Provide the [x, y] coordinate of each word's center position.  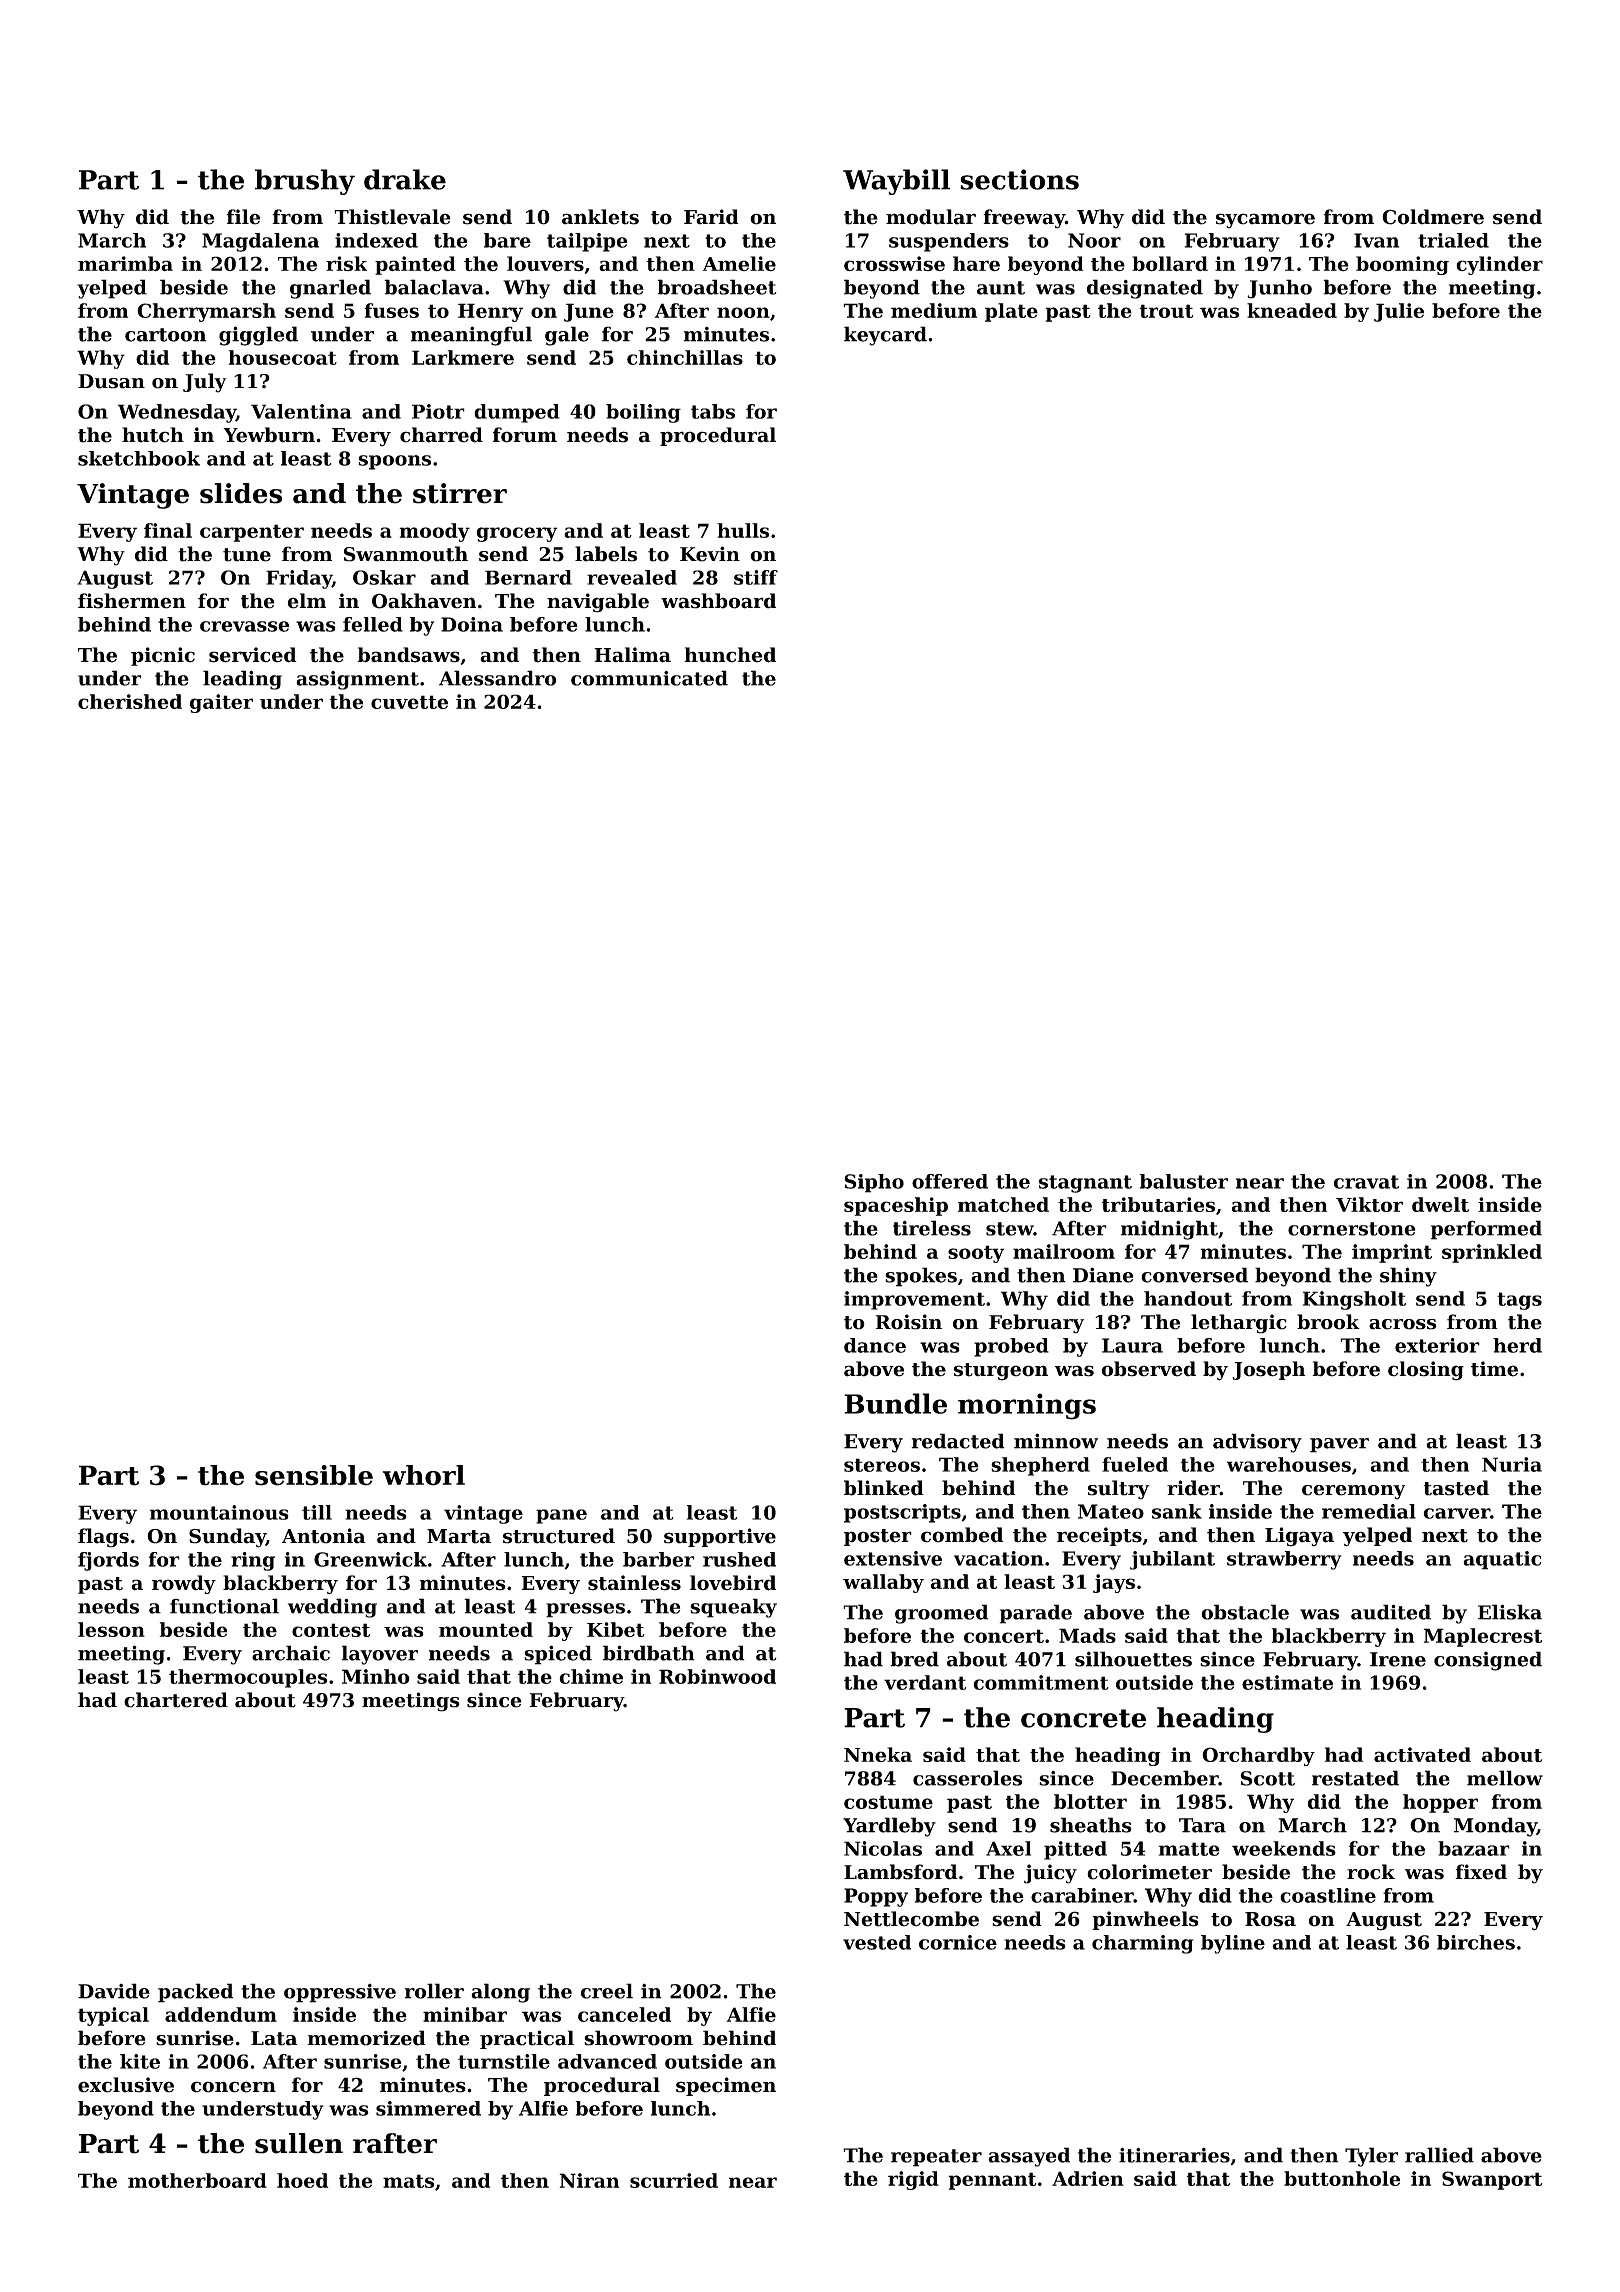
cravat [1366, 1182]
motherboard [197, 2180]
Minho [376, 1676]
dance [875, 1345]
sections [1019, 179]
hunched [730, 655]
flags [103, 1538]
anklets [600, 217]
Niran [589, 2180]
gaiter [221, 703]
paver [1339, 1445]
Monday [1495, 1827]
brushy [305, 182]
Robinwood [717, 1676]
